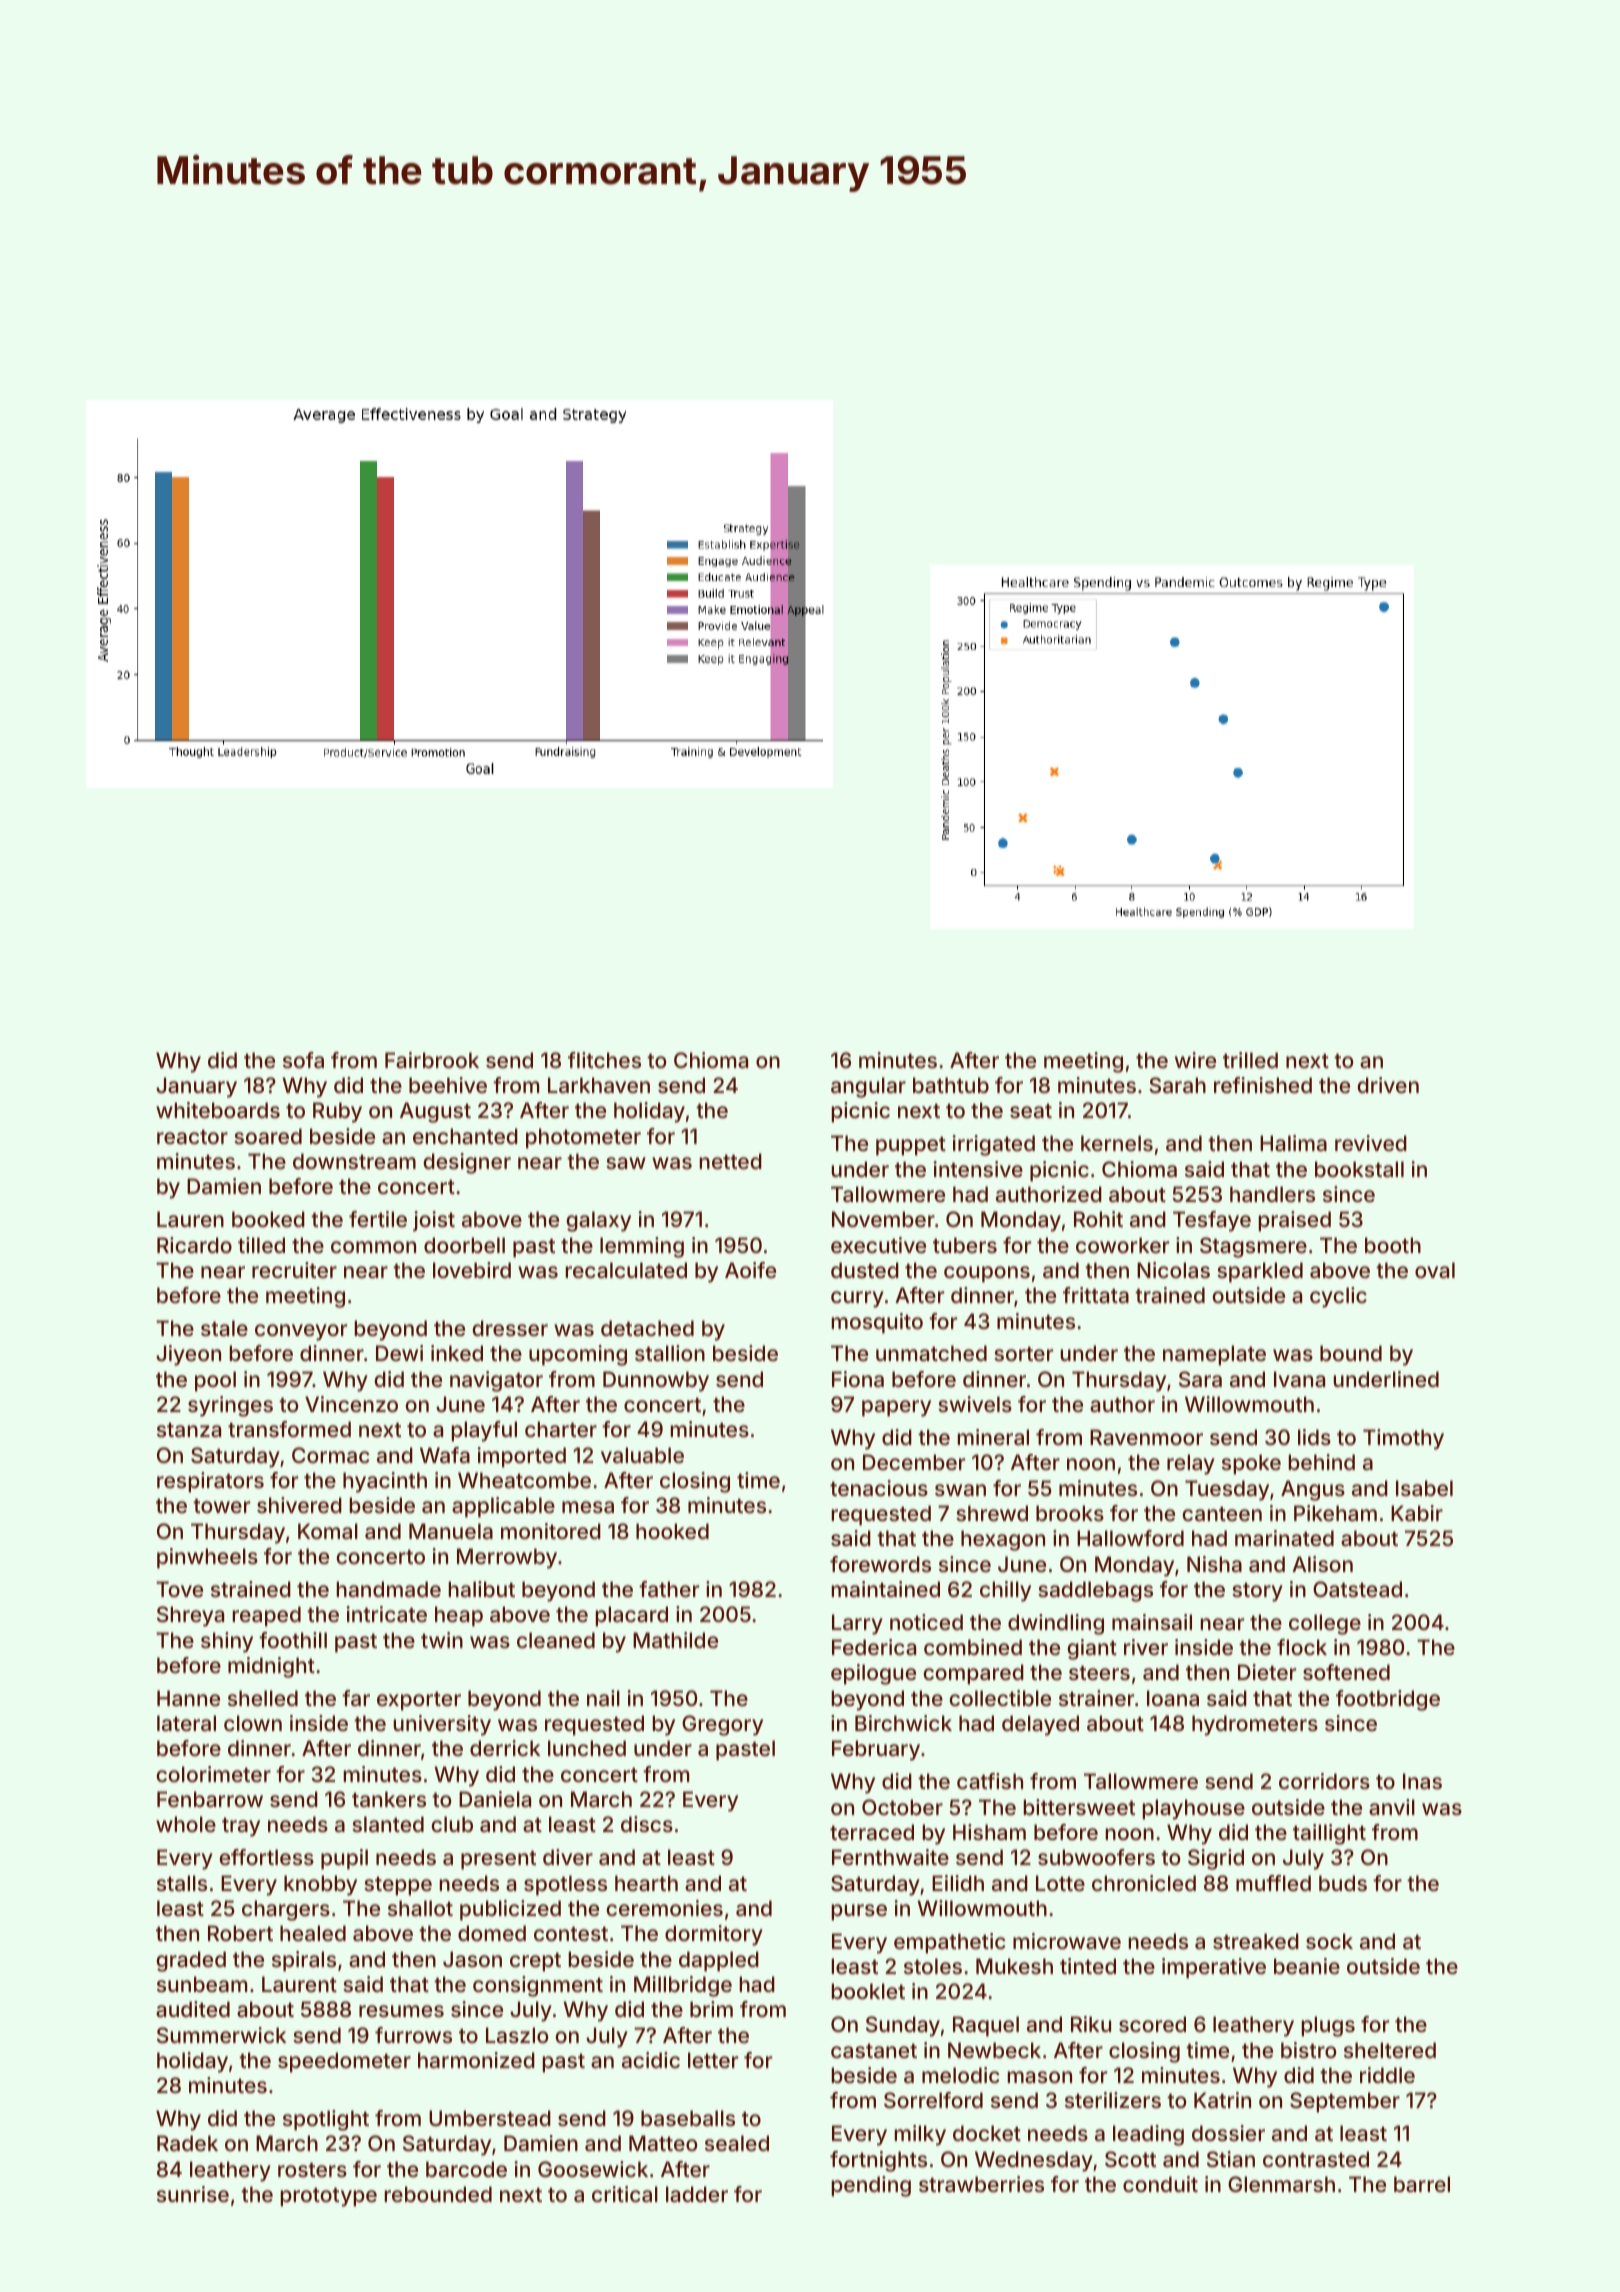  I want to click on taillight, so click(1329, 1834).
